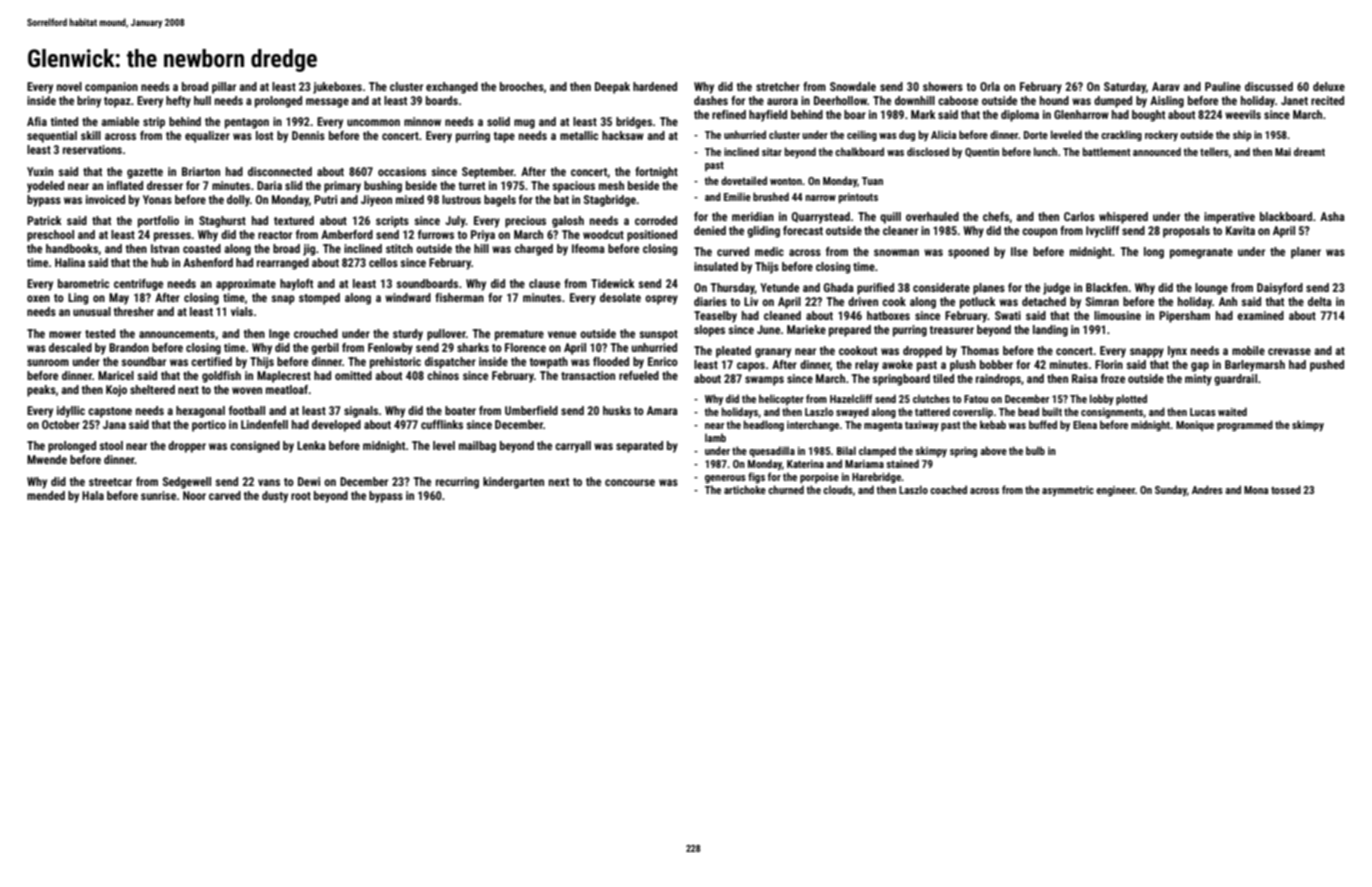 Image resolution: width=1372 pixels, height=887 pixels. What do you see at coordinates (165, 185) in the screenshot?
I see `dresser` at bounding box center [165, 185].
